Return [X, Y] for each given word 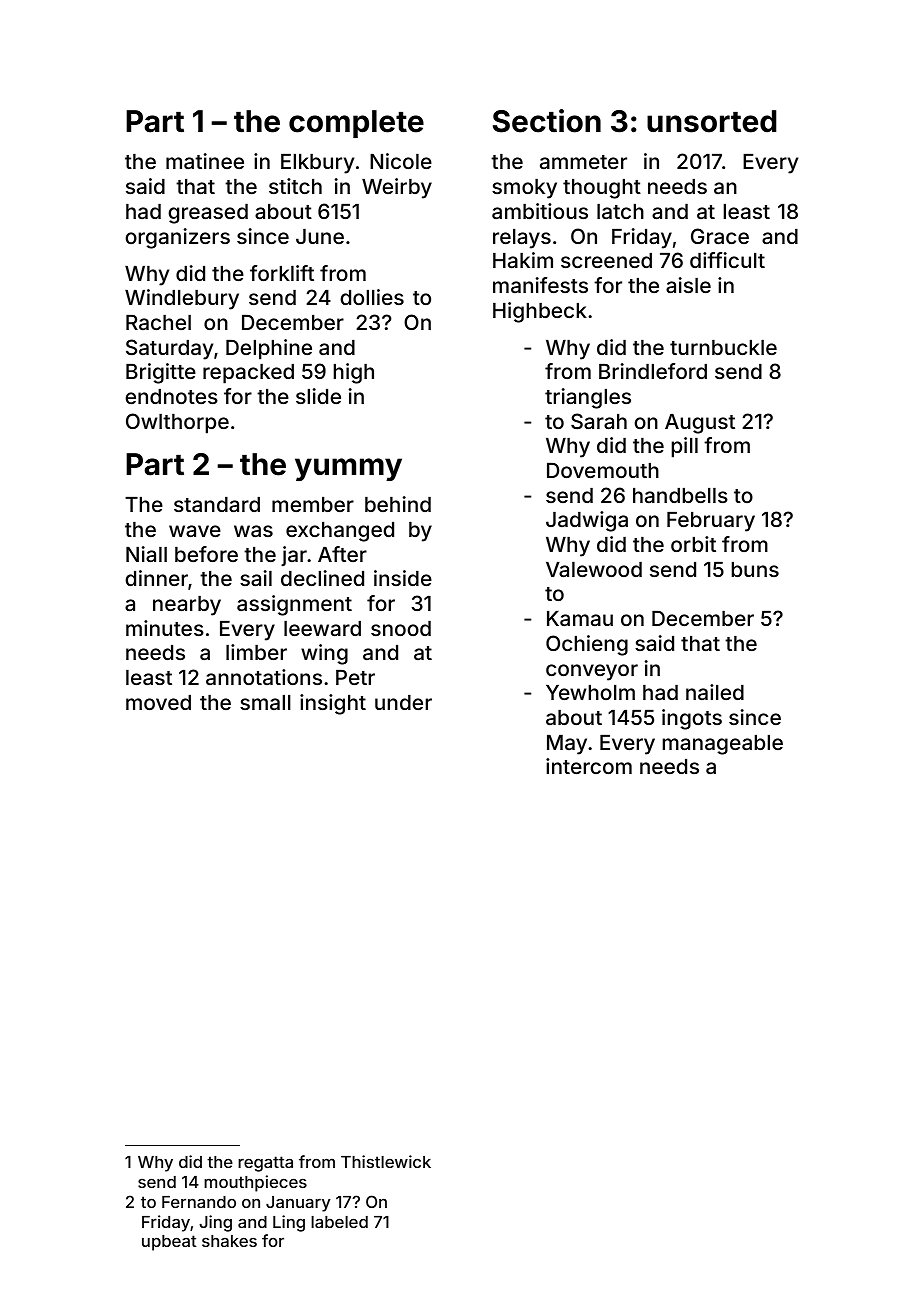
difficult [727, 260]
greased [208, 214]
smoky [524, 189]
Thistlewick [386, 1161]
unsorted [711, 121]
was [253, 531]
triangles [588, 398]
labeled [339, 1222]
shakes [229, 1241]
